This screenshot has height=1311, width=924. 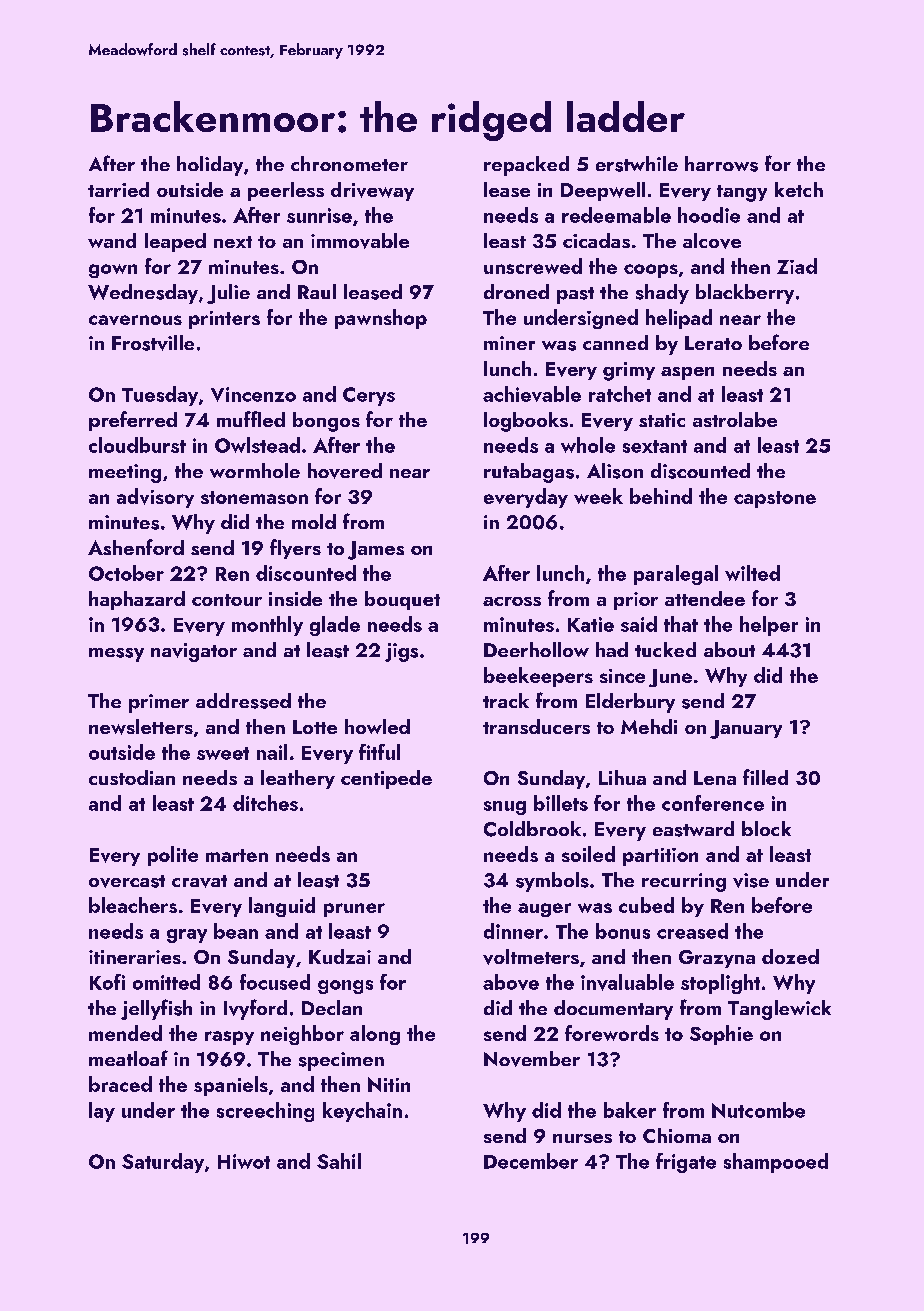 I want to click on chronometer, so click(x=349, y=163).
